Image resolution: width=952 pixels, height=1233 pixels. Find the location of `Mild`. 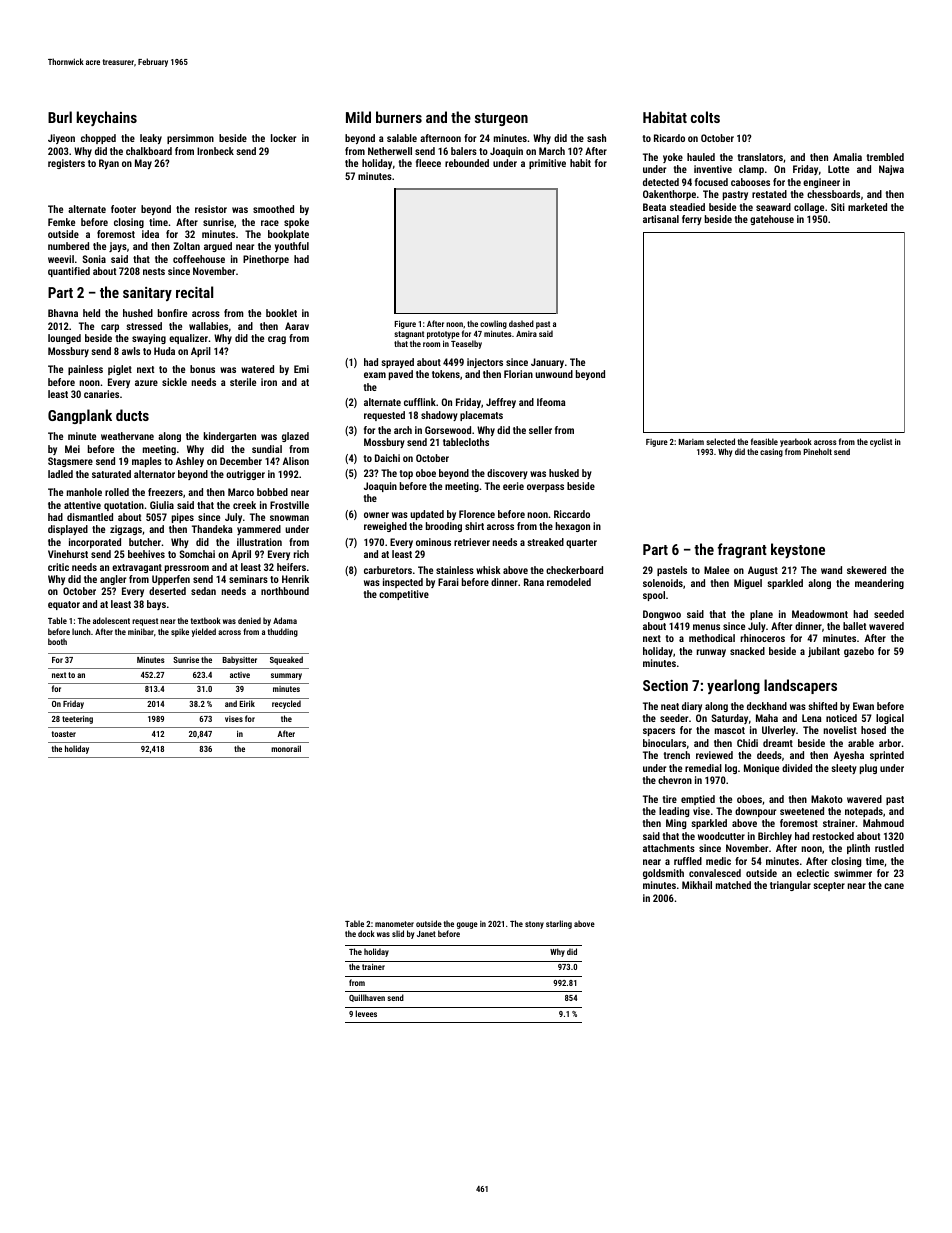

Mild is located at coordinates (358, 117).
